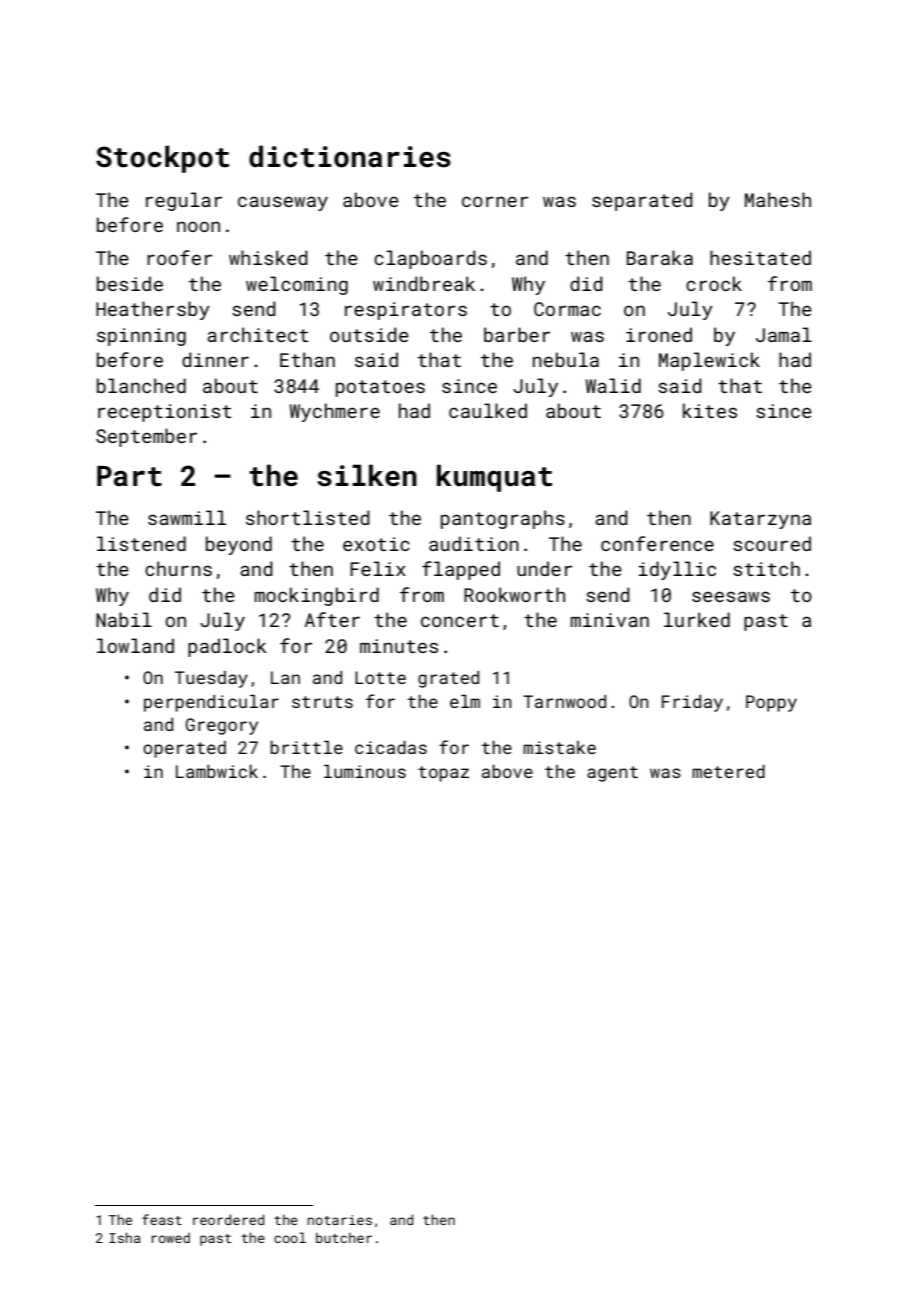 The width and height of the page is (908, 1316). Describe the element at coordinates (642, 201) in the page. I see `separated` at that location.
